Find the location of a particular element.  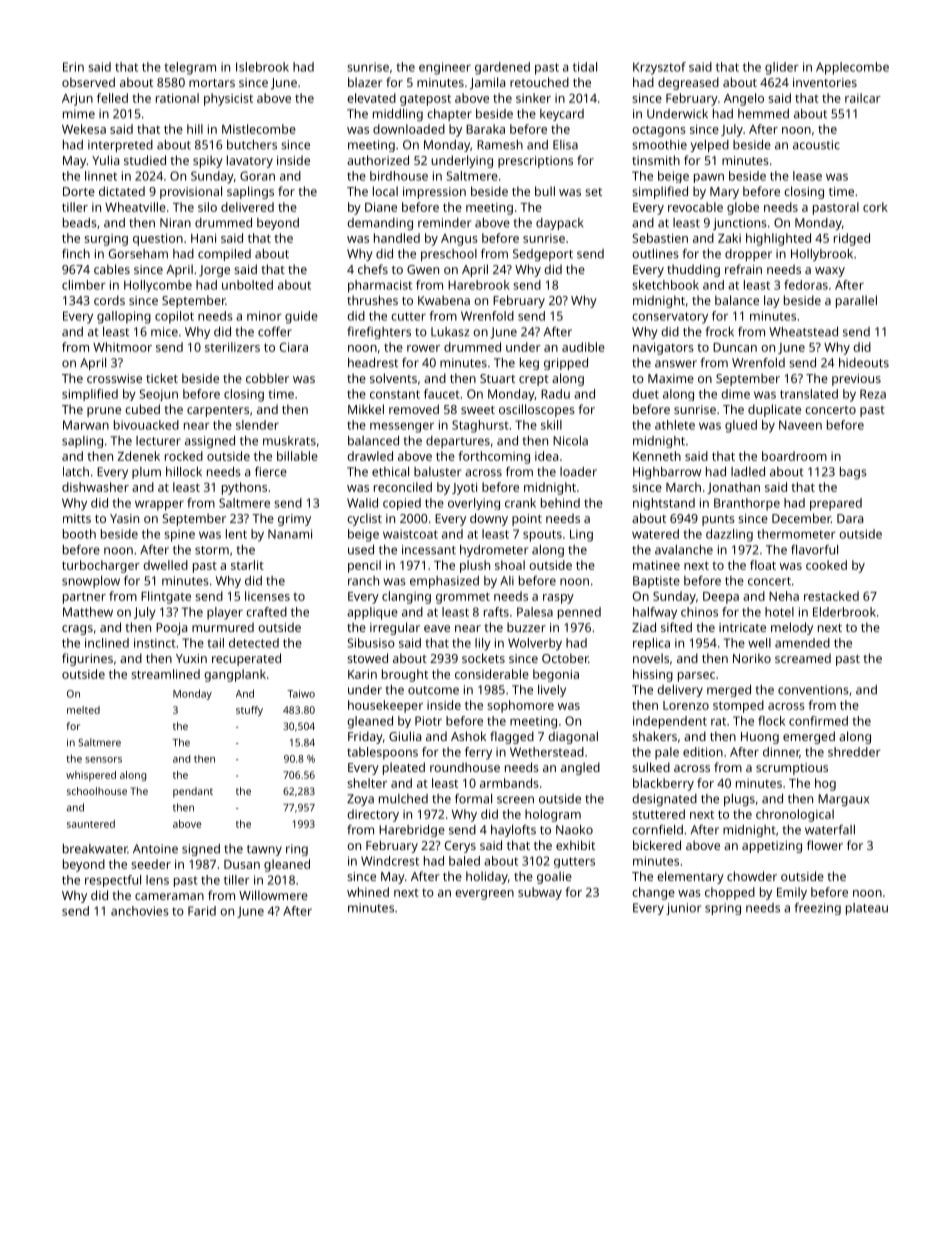

Sedgeport is located at coordinates (543, 255).
